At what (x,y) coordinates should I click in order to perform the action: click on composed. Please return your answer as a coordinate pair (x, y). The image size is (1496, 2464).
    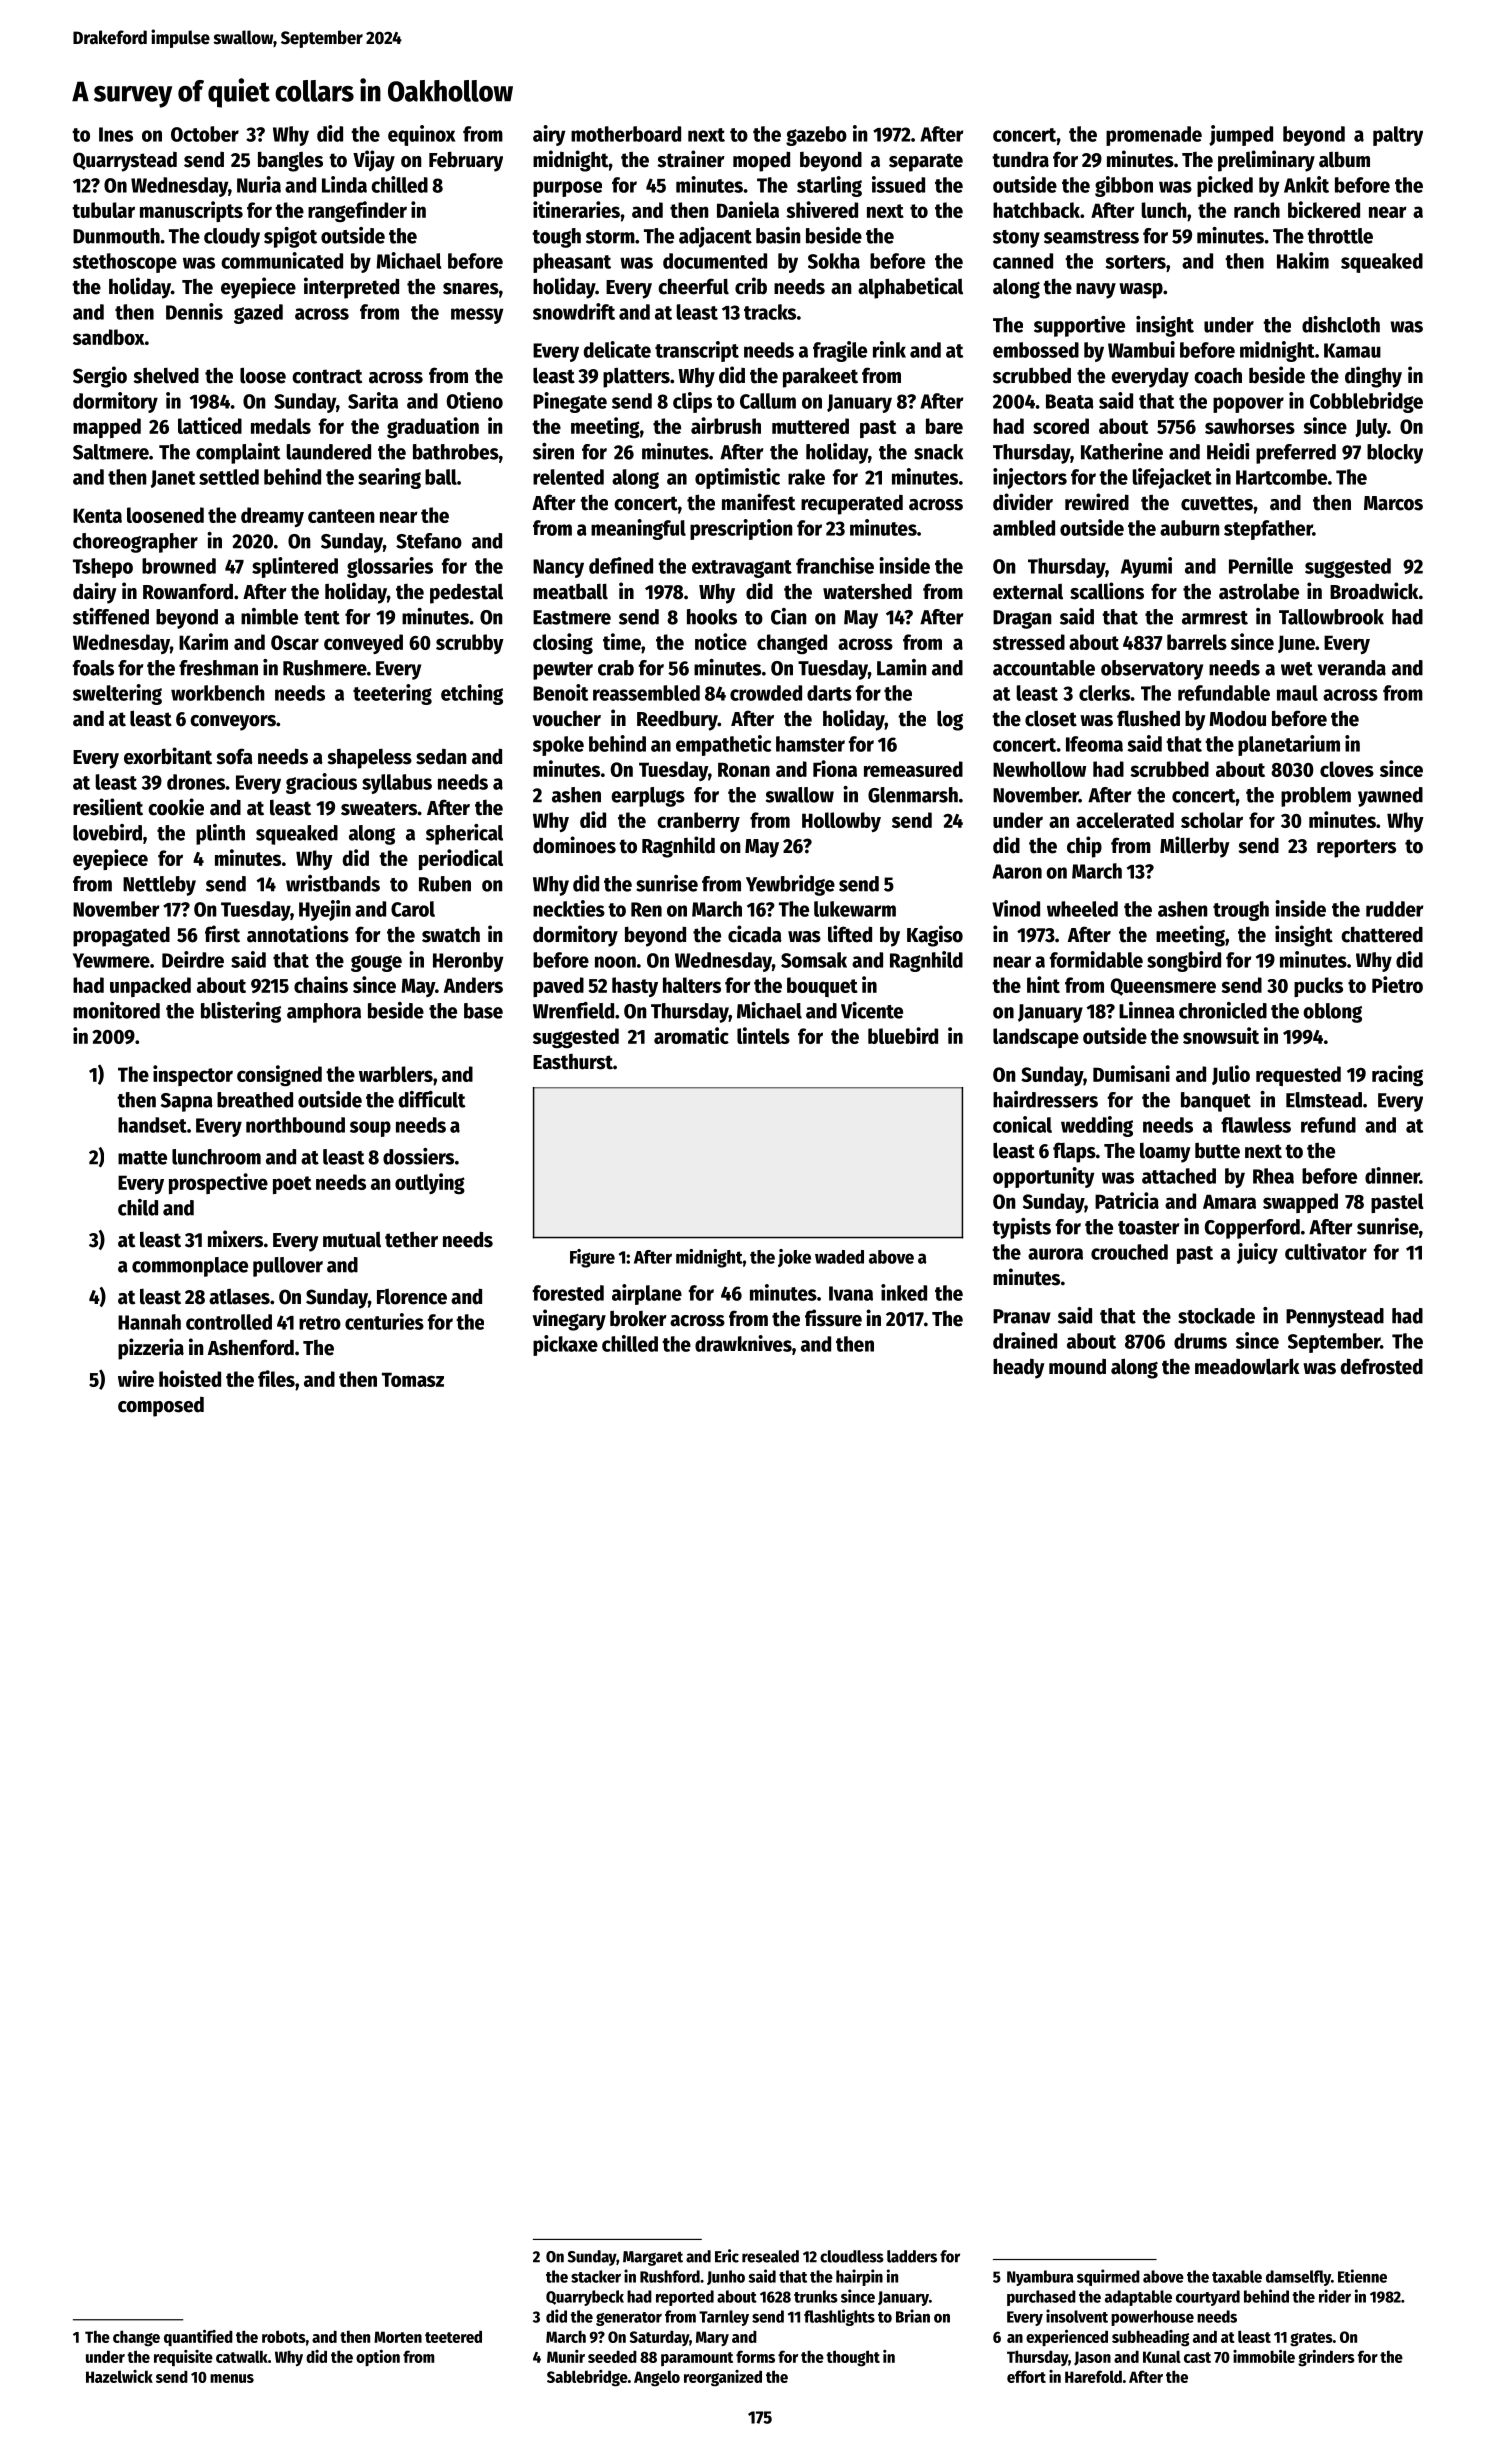
    Looking at the image, I should click on (161, 1406).
